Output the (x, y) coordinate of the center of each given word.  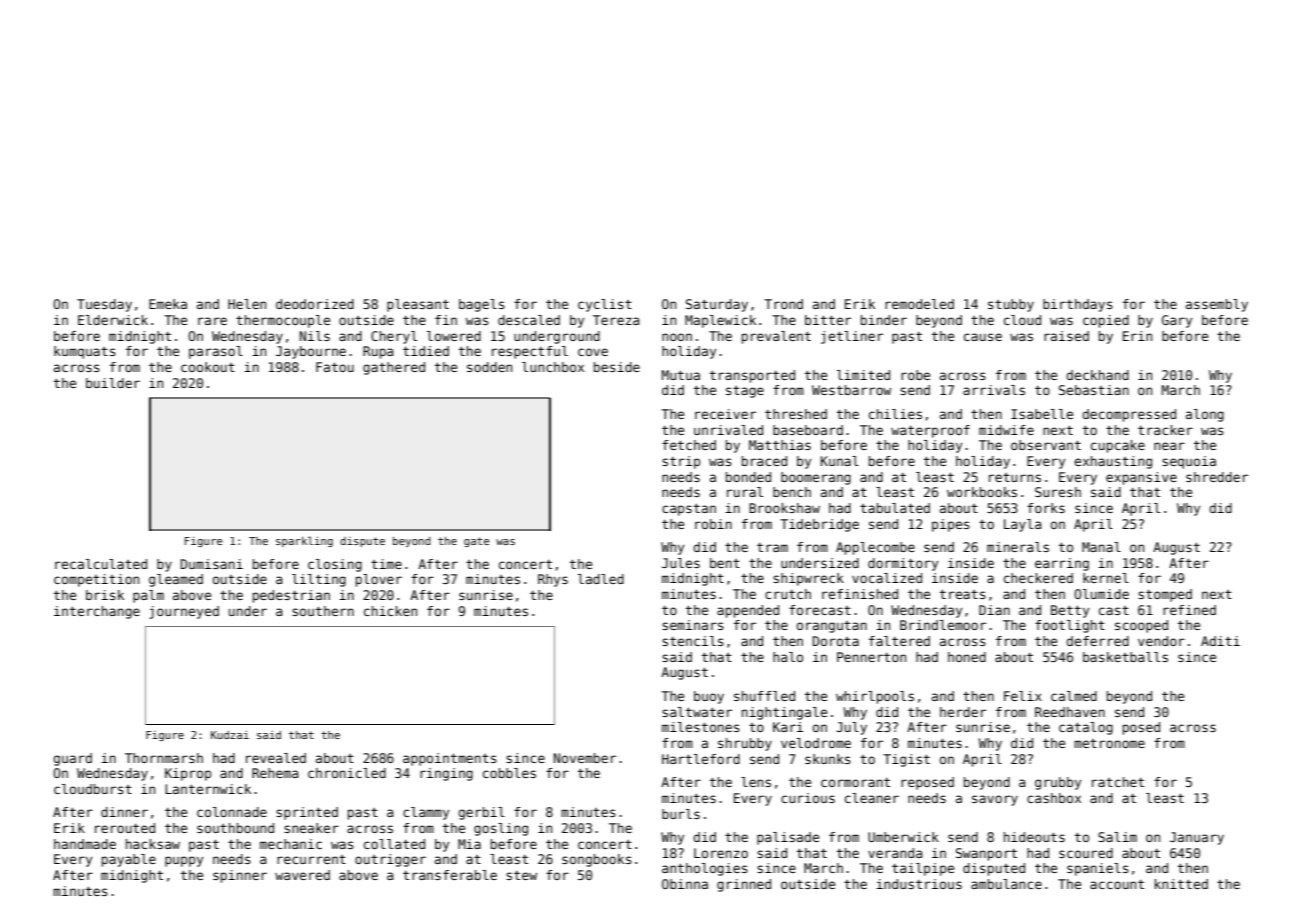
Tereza (616, 320)
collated (394, 844)
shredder (1217, 477)
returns (1015, 477)
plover (379, 580)
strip (681, 462)
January (1197, 838)
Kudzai (230, 735)
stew (521, 875)
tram (772, 547)
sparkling (304, 541)
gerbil (481, 813)
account (1117, 884)
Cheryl (394, 337)
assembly (1217, 305)
